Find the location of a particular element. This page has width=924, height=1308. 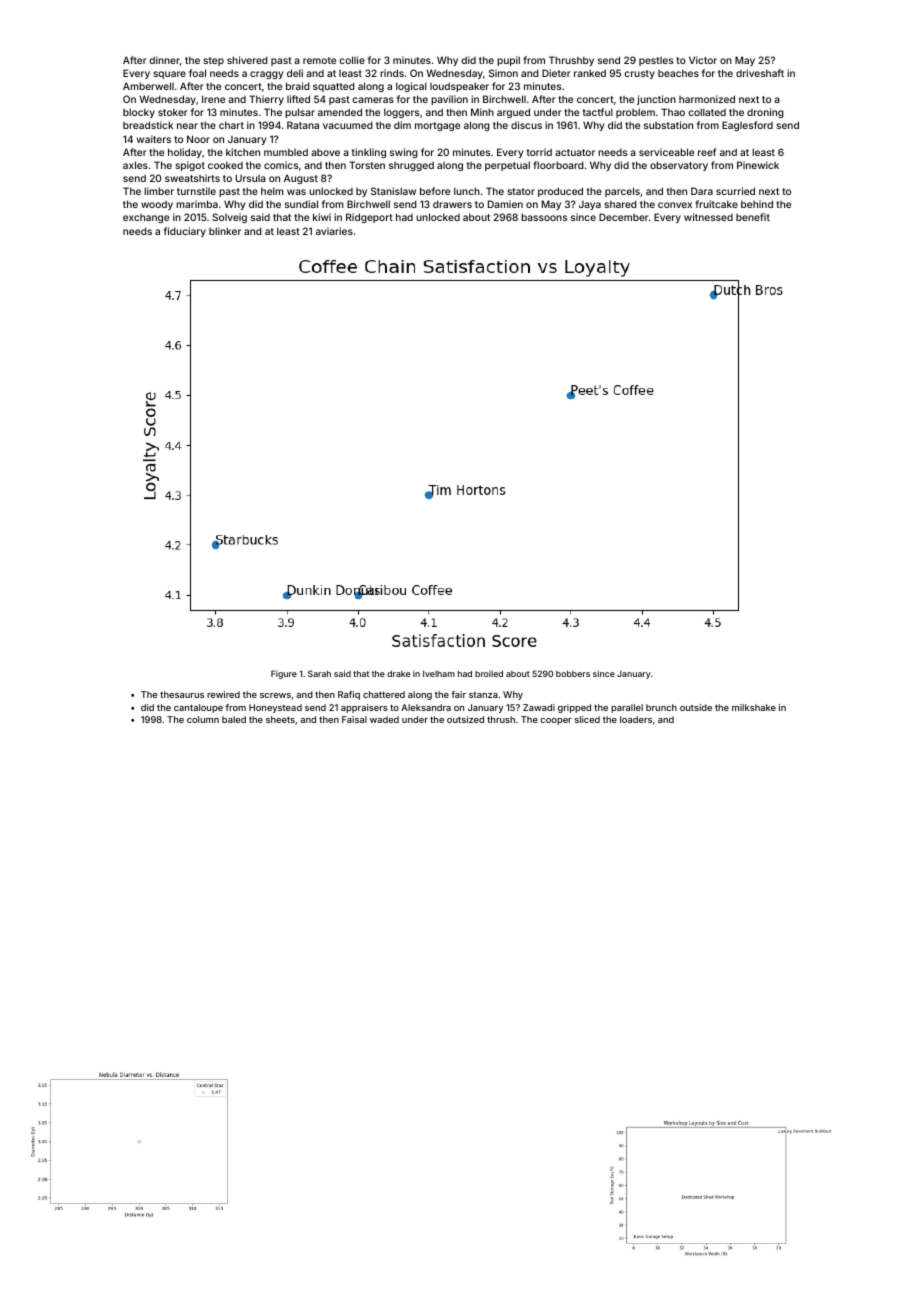

pupil is located at coordinates (508, 61).
